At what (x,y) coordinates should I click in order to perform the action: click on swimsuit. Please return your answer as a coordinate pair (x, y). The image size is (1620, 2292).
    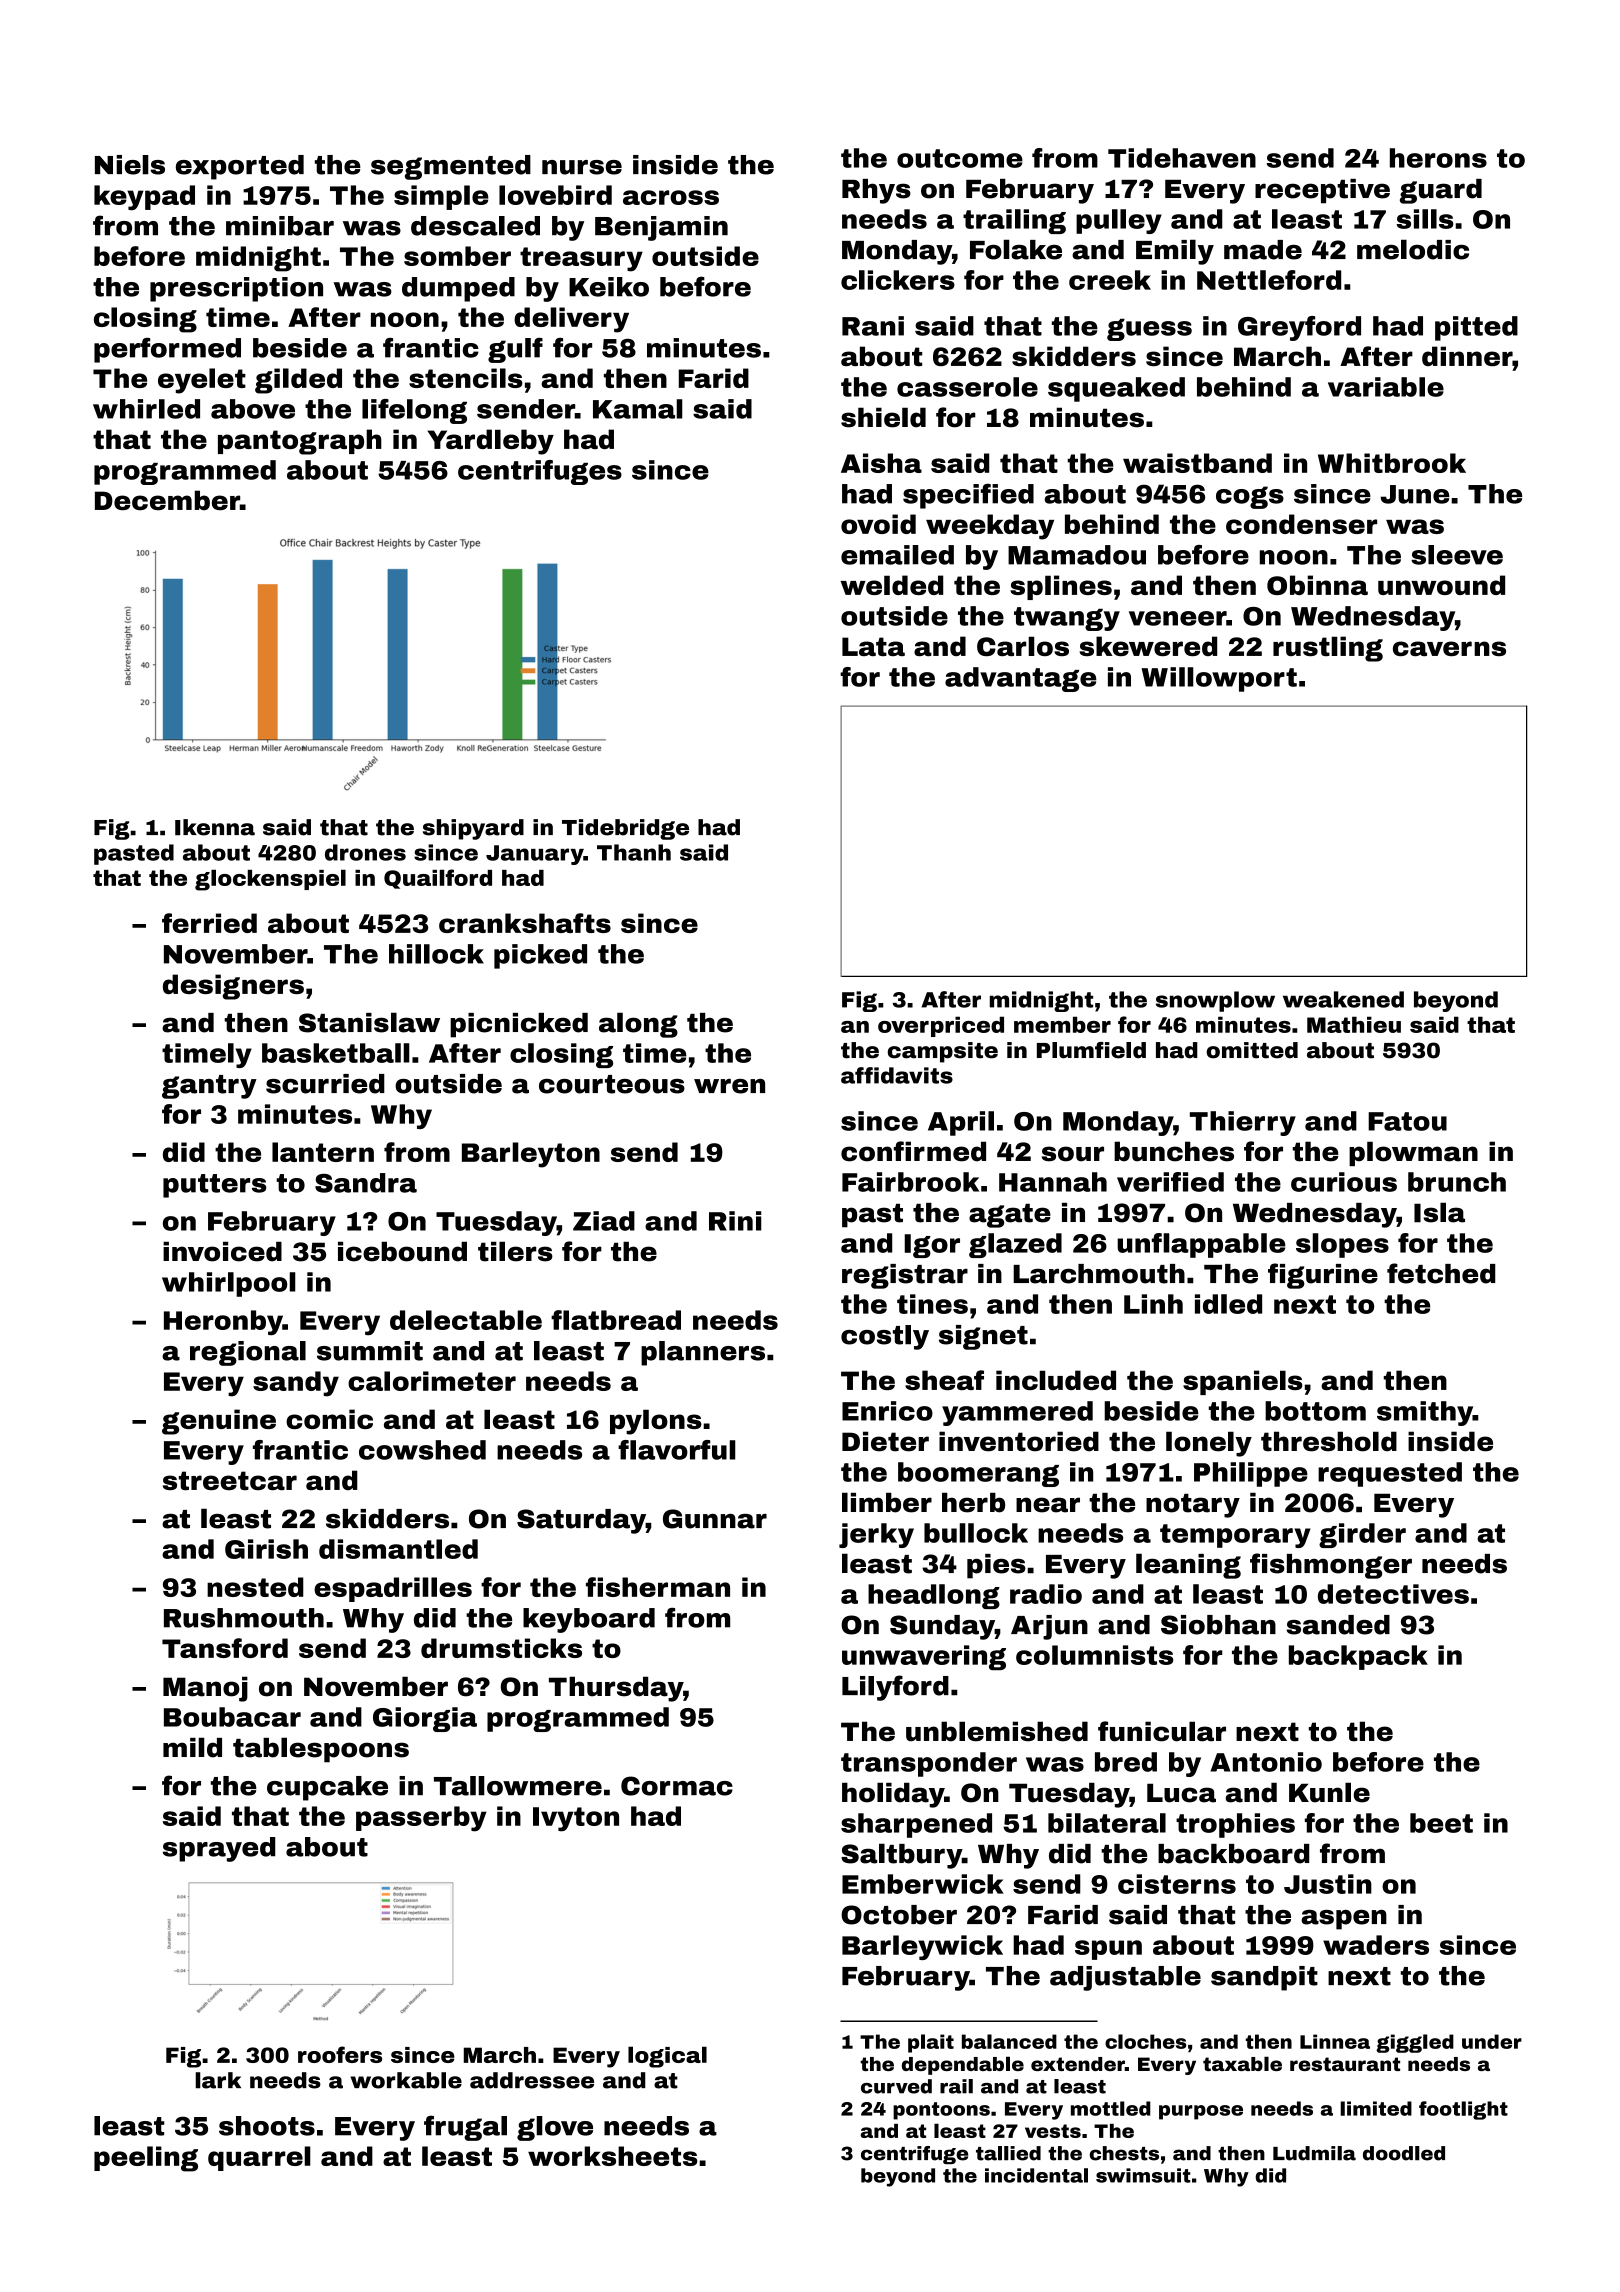
    Looking at the image, I should click on (1143, 2175).
